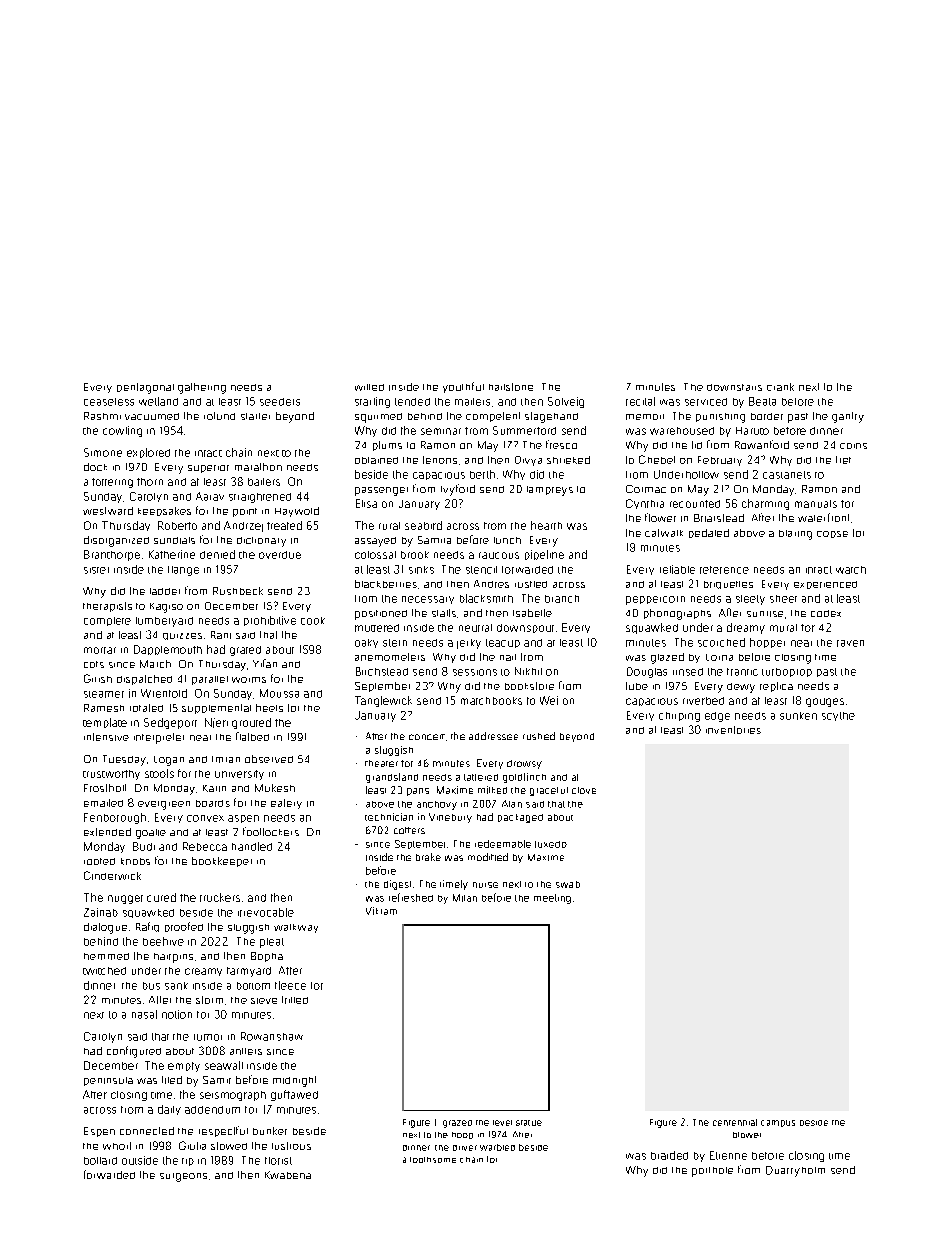 The width and height of the screenshot is (952, 1233). Describe the element at coordinates (125, 899) in the screenshot. I see `nugget` at that location.
